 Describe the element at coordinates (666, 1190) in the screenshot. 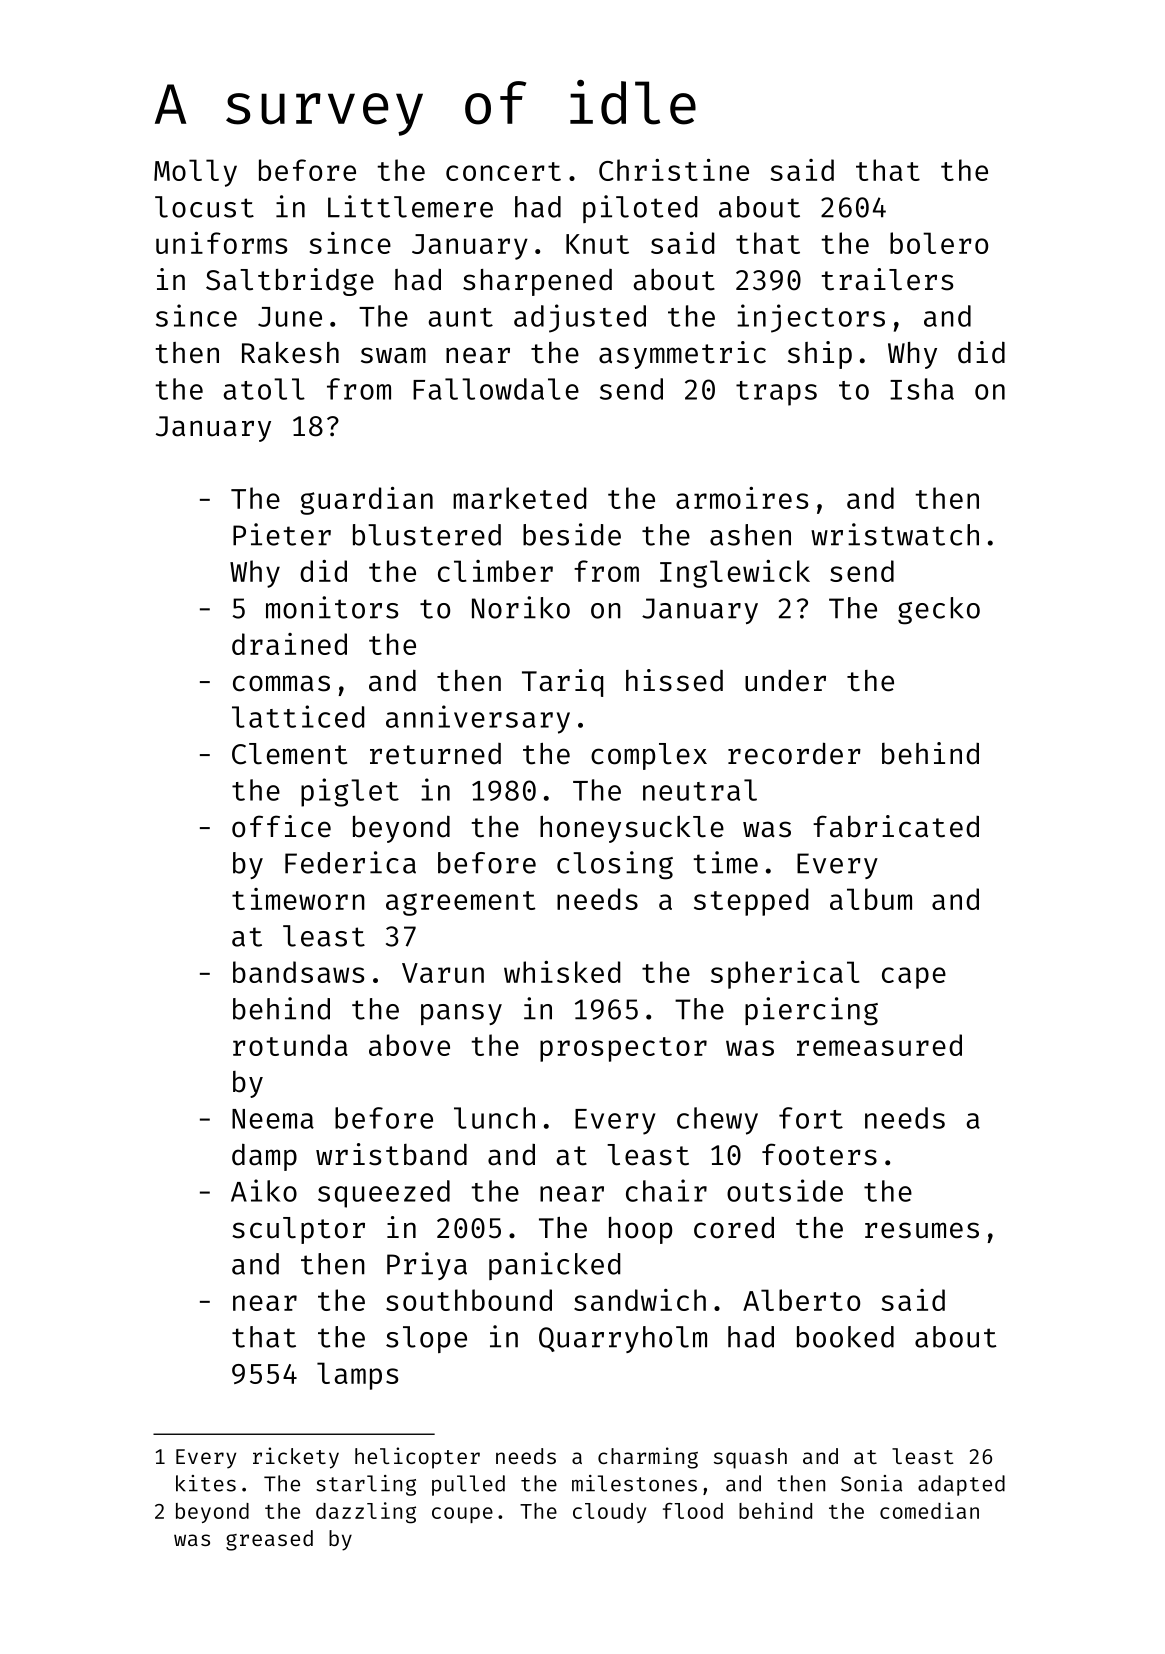

I see `chair` at that location.
